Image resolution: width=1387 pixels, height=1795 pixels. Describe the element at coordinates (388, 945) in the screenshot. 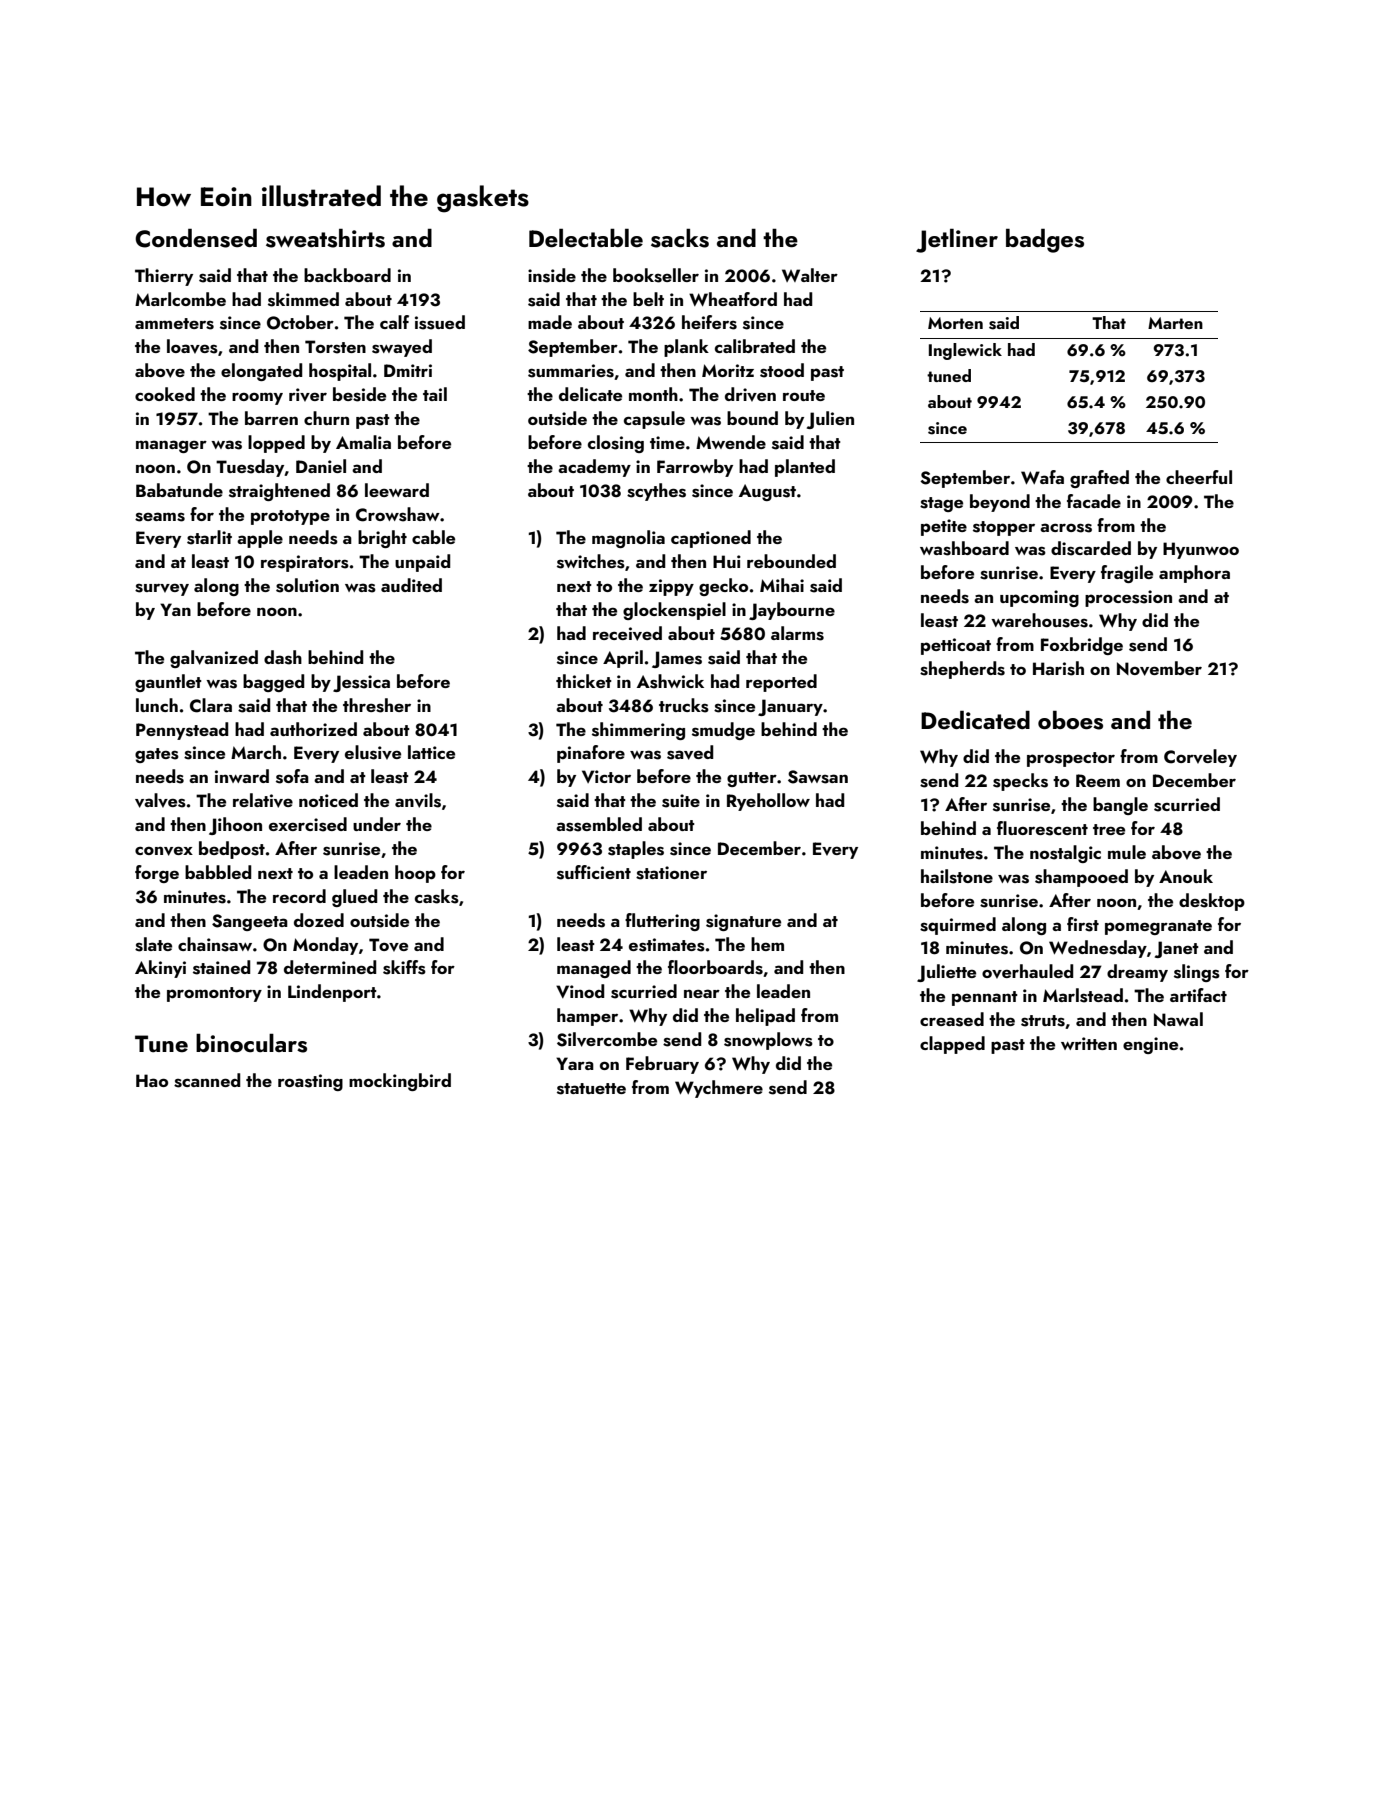

I see `Tove` at that location.
